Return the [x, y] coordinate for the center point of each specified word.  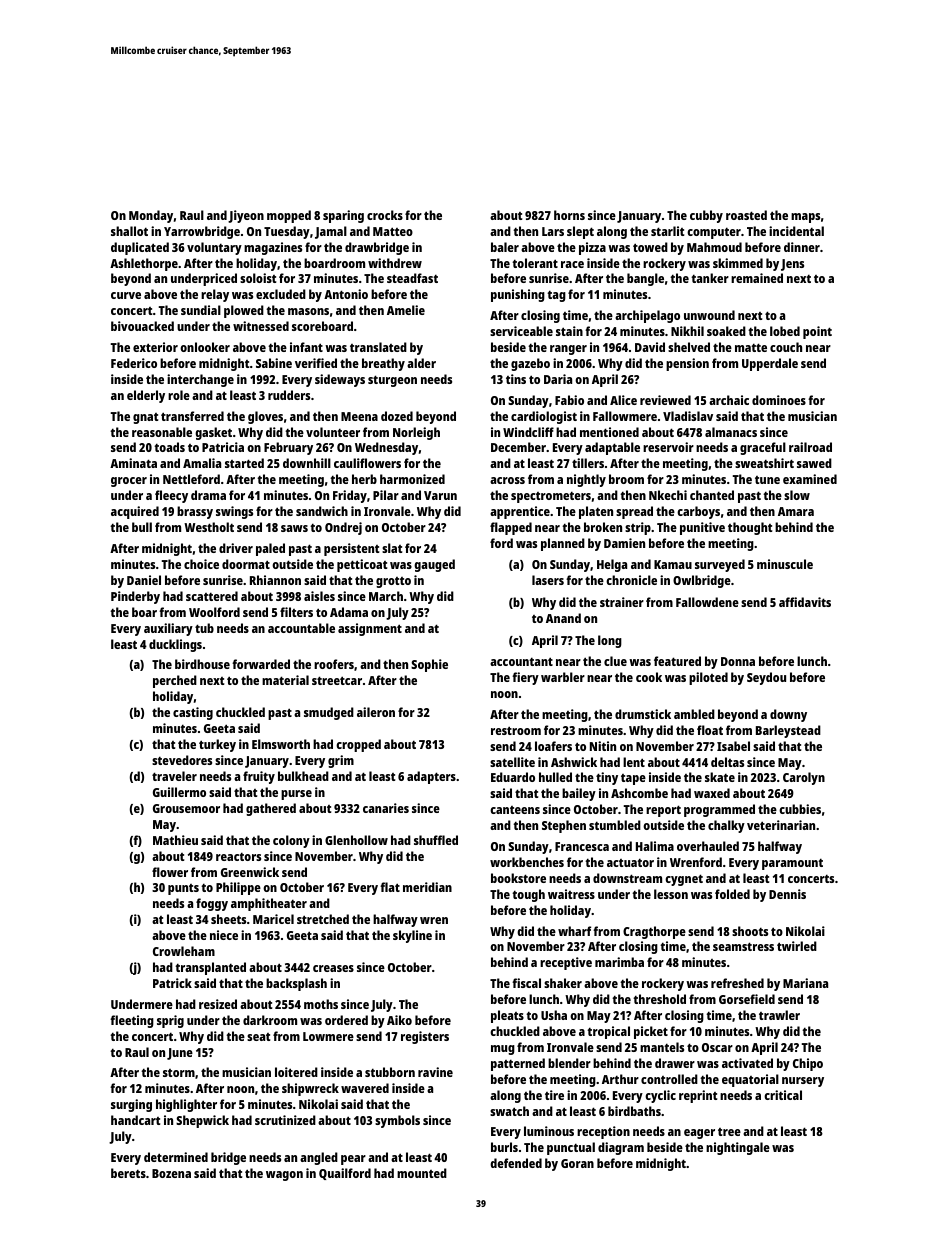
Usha [554, 1015]
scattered [212, 596]
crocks [385, 215]
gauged [434, 565]
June [180, 1054]
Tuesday [287, 232]
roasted [746, 215]
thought [750, 528]
